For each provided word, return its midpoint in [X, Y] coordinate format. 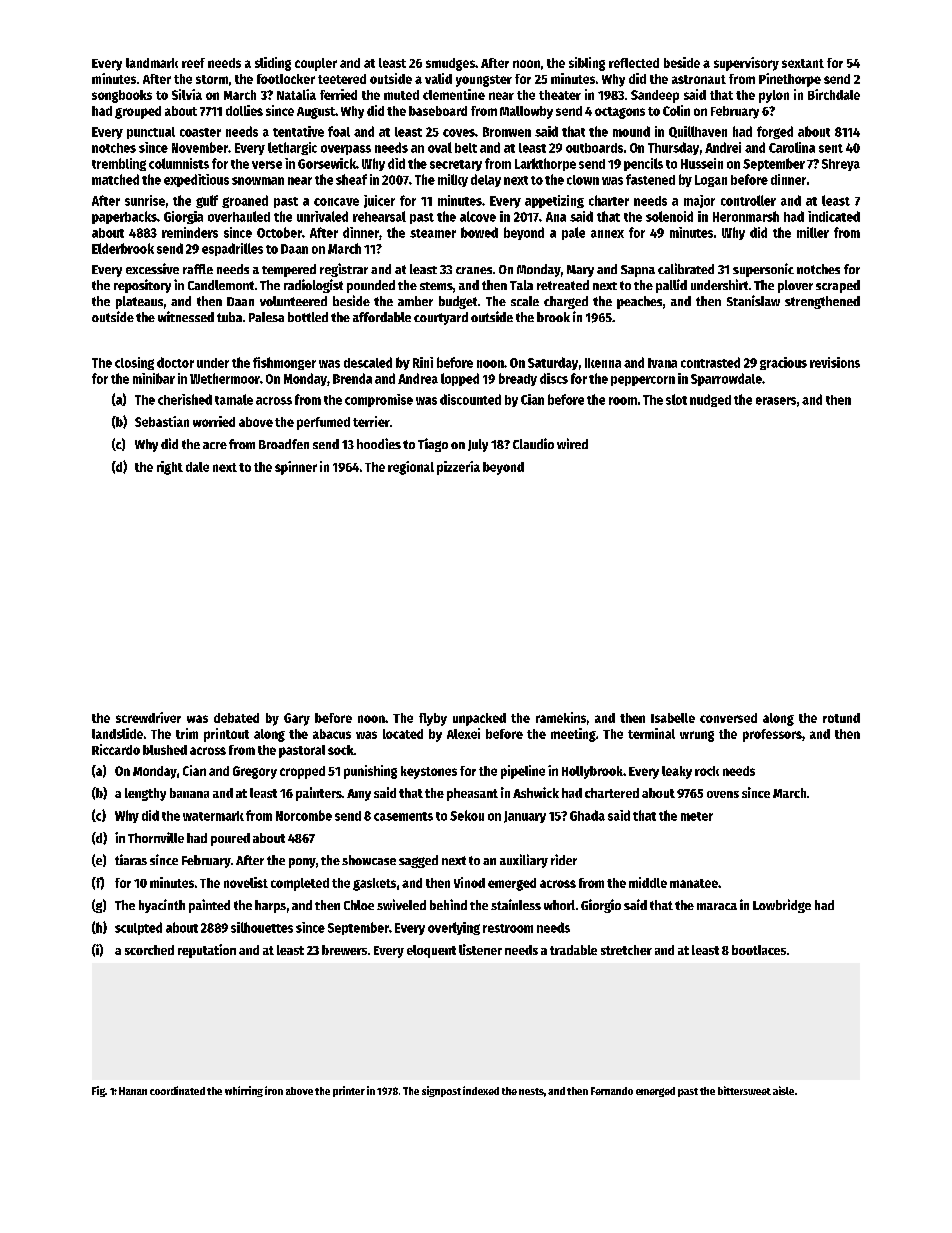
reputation [207, 951]
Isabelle [673, 718]
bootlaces [759, 950]
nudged [710, 400]
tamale [234, 399]
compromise [379, 400]
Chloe [359, 905]
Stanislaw [753, 300]
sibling [587, 64]
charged [566, 302]
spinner [296, 468]
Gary [297, 719]
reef [193, 63]
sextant [803, 63]
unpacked [479, 719]
